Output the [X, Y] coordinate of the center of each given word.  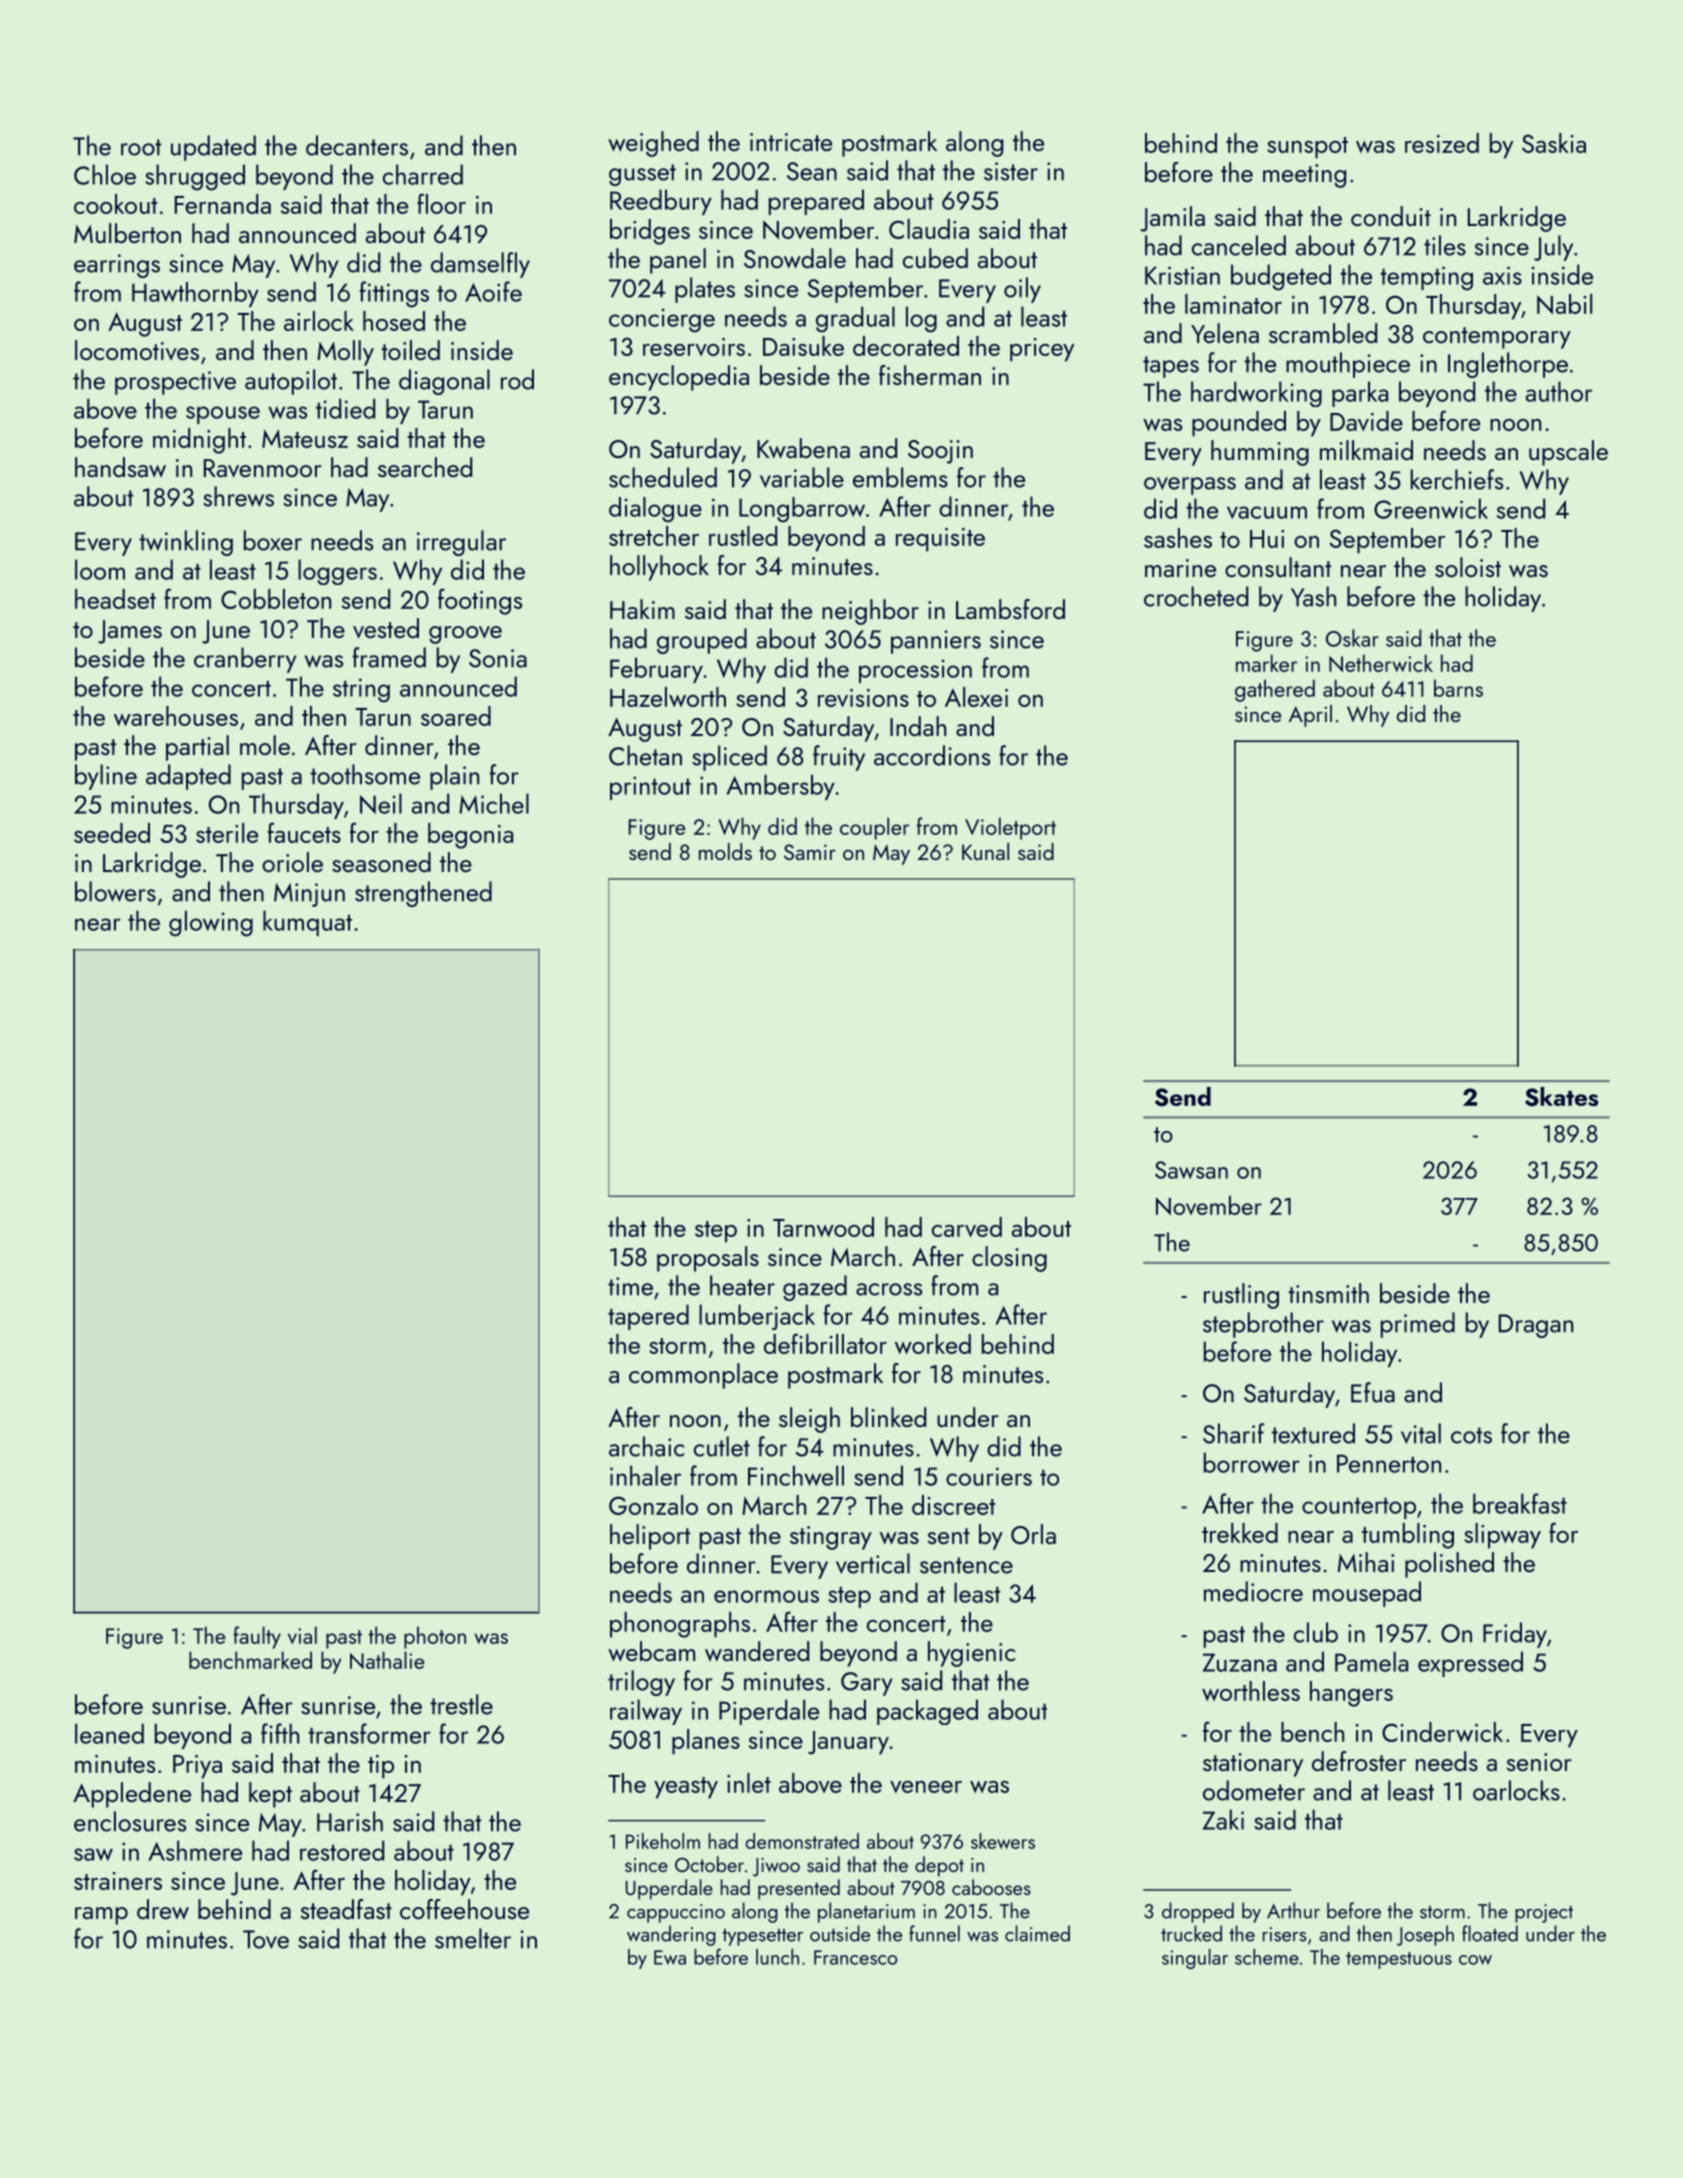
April [1310, 716]
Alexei [976, 697]
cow [1475, 1960]
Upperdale [669, 1889]
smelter [473, 1938]
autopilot [291, 382]
